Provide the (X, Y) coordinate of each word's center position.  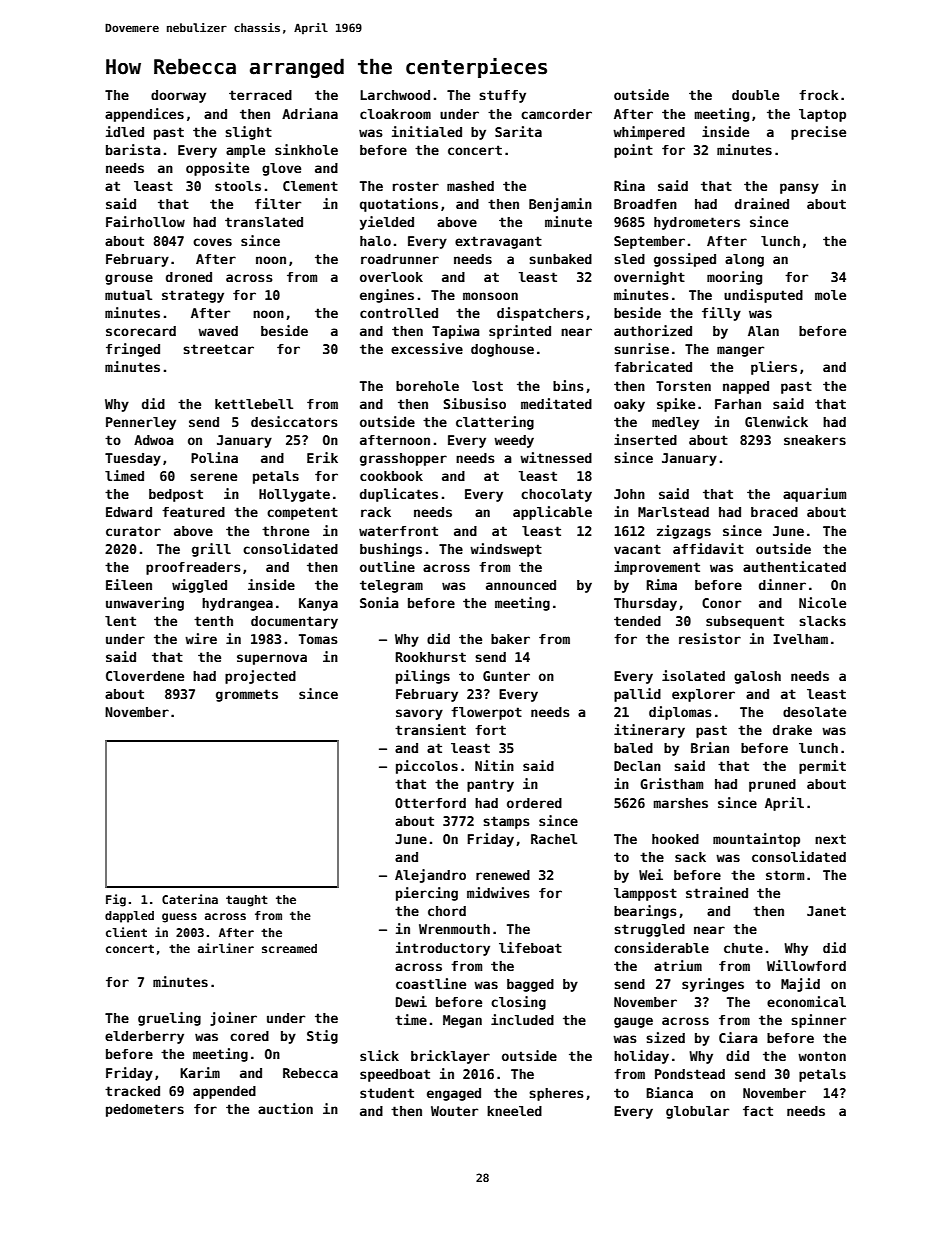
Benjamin (560, 205)
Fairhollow (145, 221)
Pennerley (141, 423)
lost (487, 386)
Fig (116, 900)
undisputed (763, 296)
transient (430, 729)
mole (830, 295)
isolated (693, 675)
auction (285, 1108)
